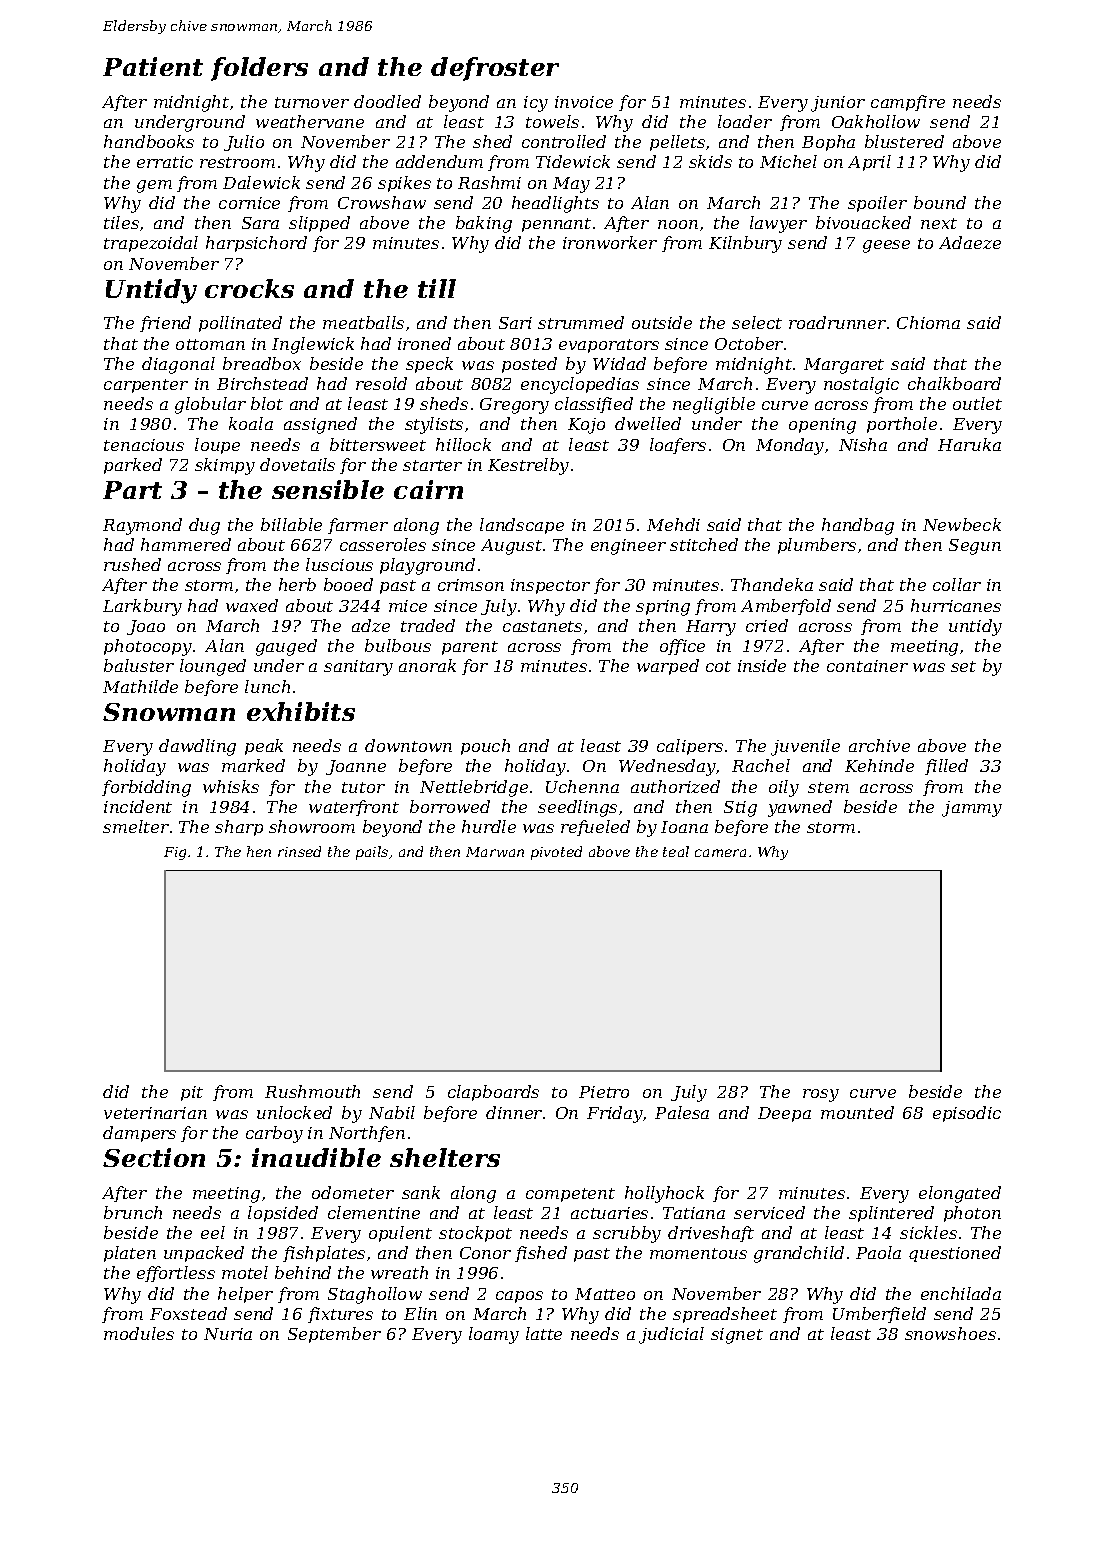  I want to click on Crowshaw, so click(382, 202).
